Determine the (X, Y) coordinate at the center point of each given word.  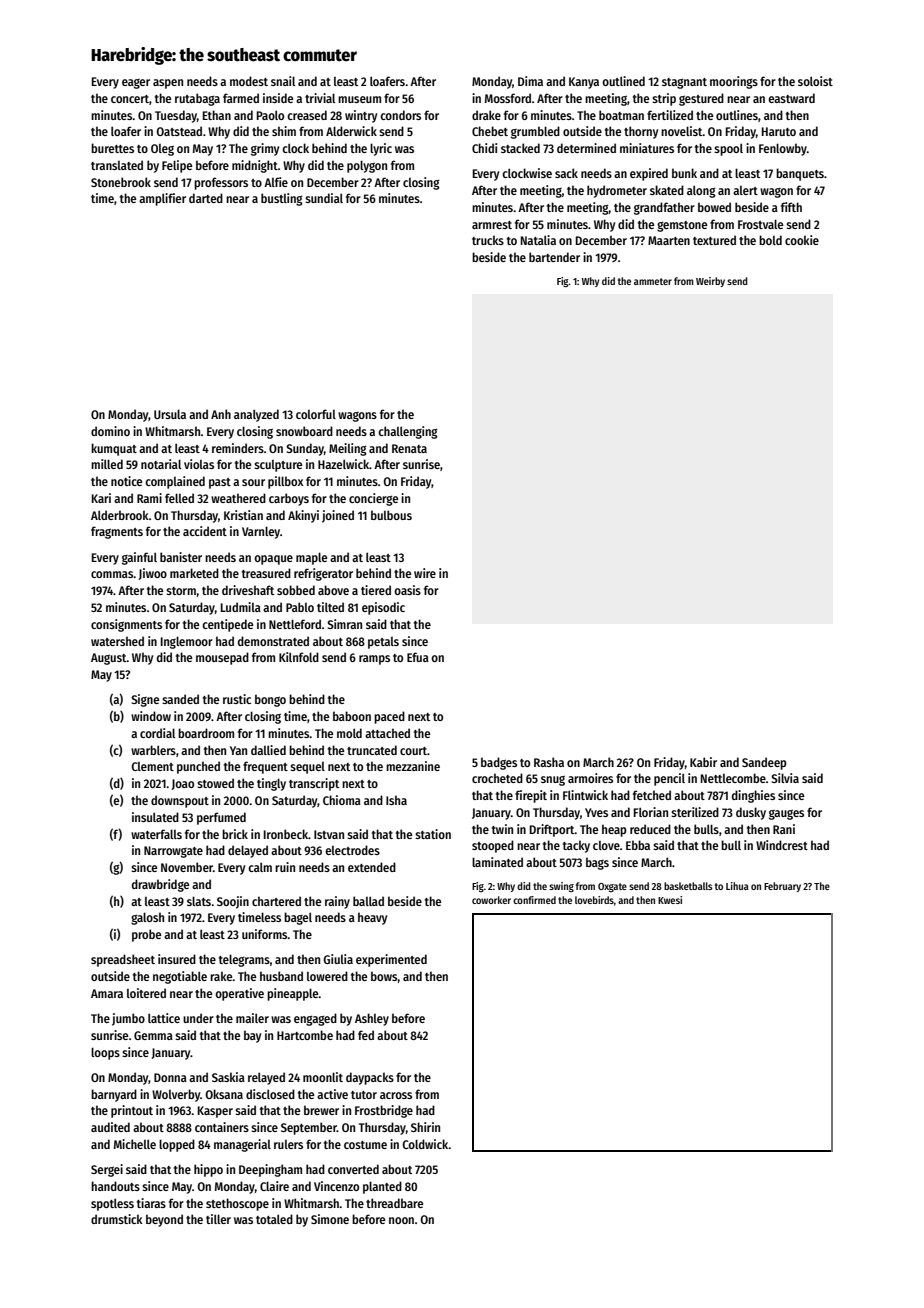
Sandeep (764, 763)
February (782, 887)
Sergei (107, 1170)
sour (253, 482)
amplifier (162, 199)
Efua (418, 657)
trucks (488, 240)
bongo (270, 700)
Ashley (372, 1019)
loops (105, 1053)
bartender (554, 257)
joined (338, 516)
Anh (221, 414)
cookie (802, 240)
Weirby (710, 282)
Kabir (703, 762)
